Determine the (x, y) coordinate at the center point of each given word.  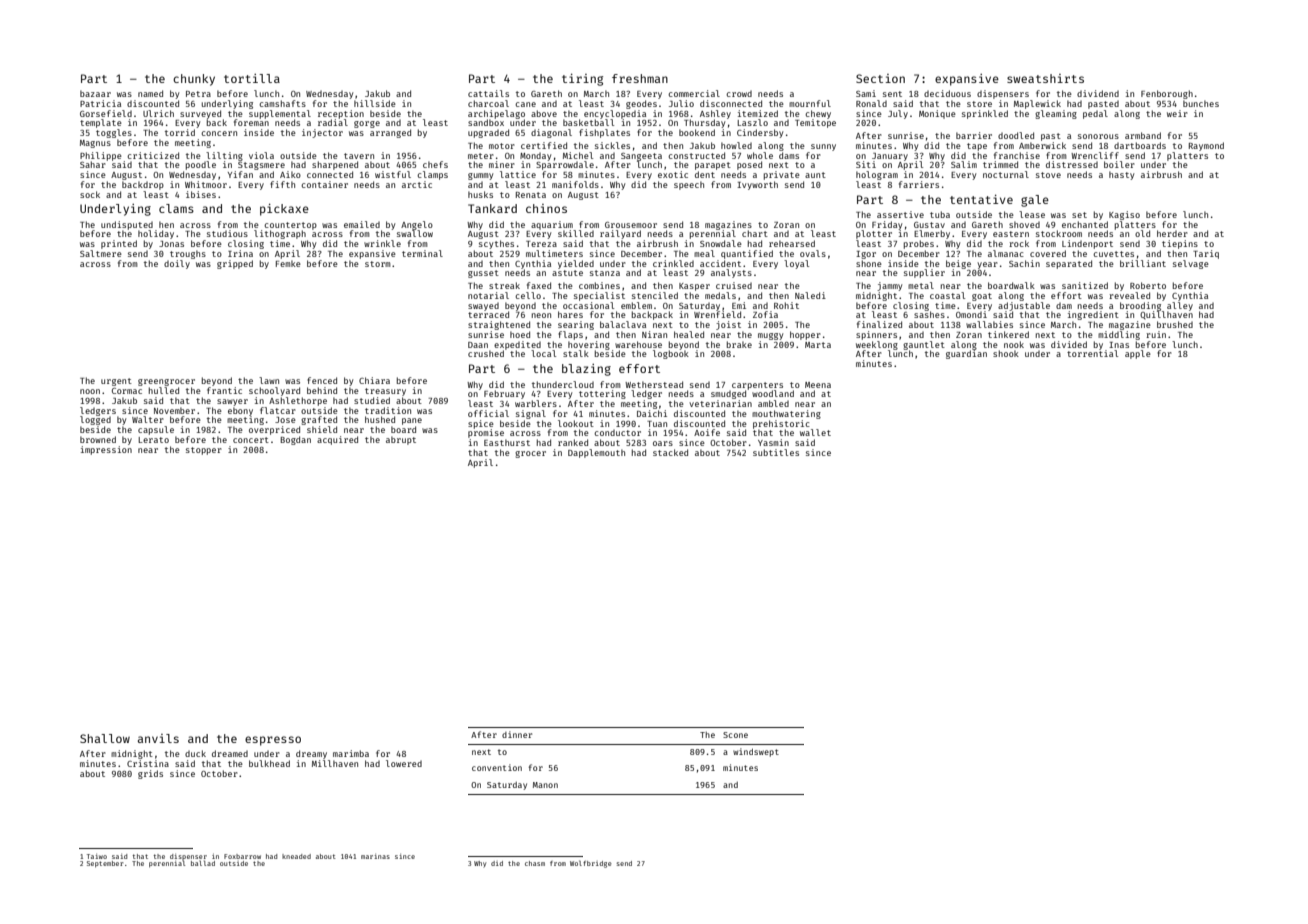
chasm (535, 863)
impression (106, 450)
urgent (116, 382)
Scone (735, 735)
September (105, 864)
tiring (582, 80)
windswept (756, 752)
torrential (1092, 353)
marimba (351, 753)
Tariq (1206, 254)
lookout (576, 423)
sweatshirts (1045, 78)
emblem (636, 305)
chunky (194, 80)
